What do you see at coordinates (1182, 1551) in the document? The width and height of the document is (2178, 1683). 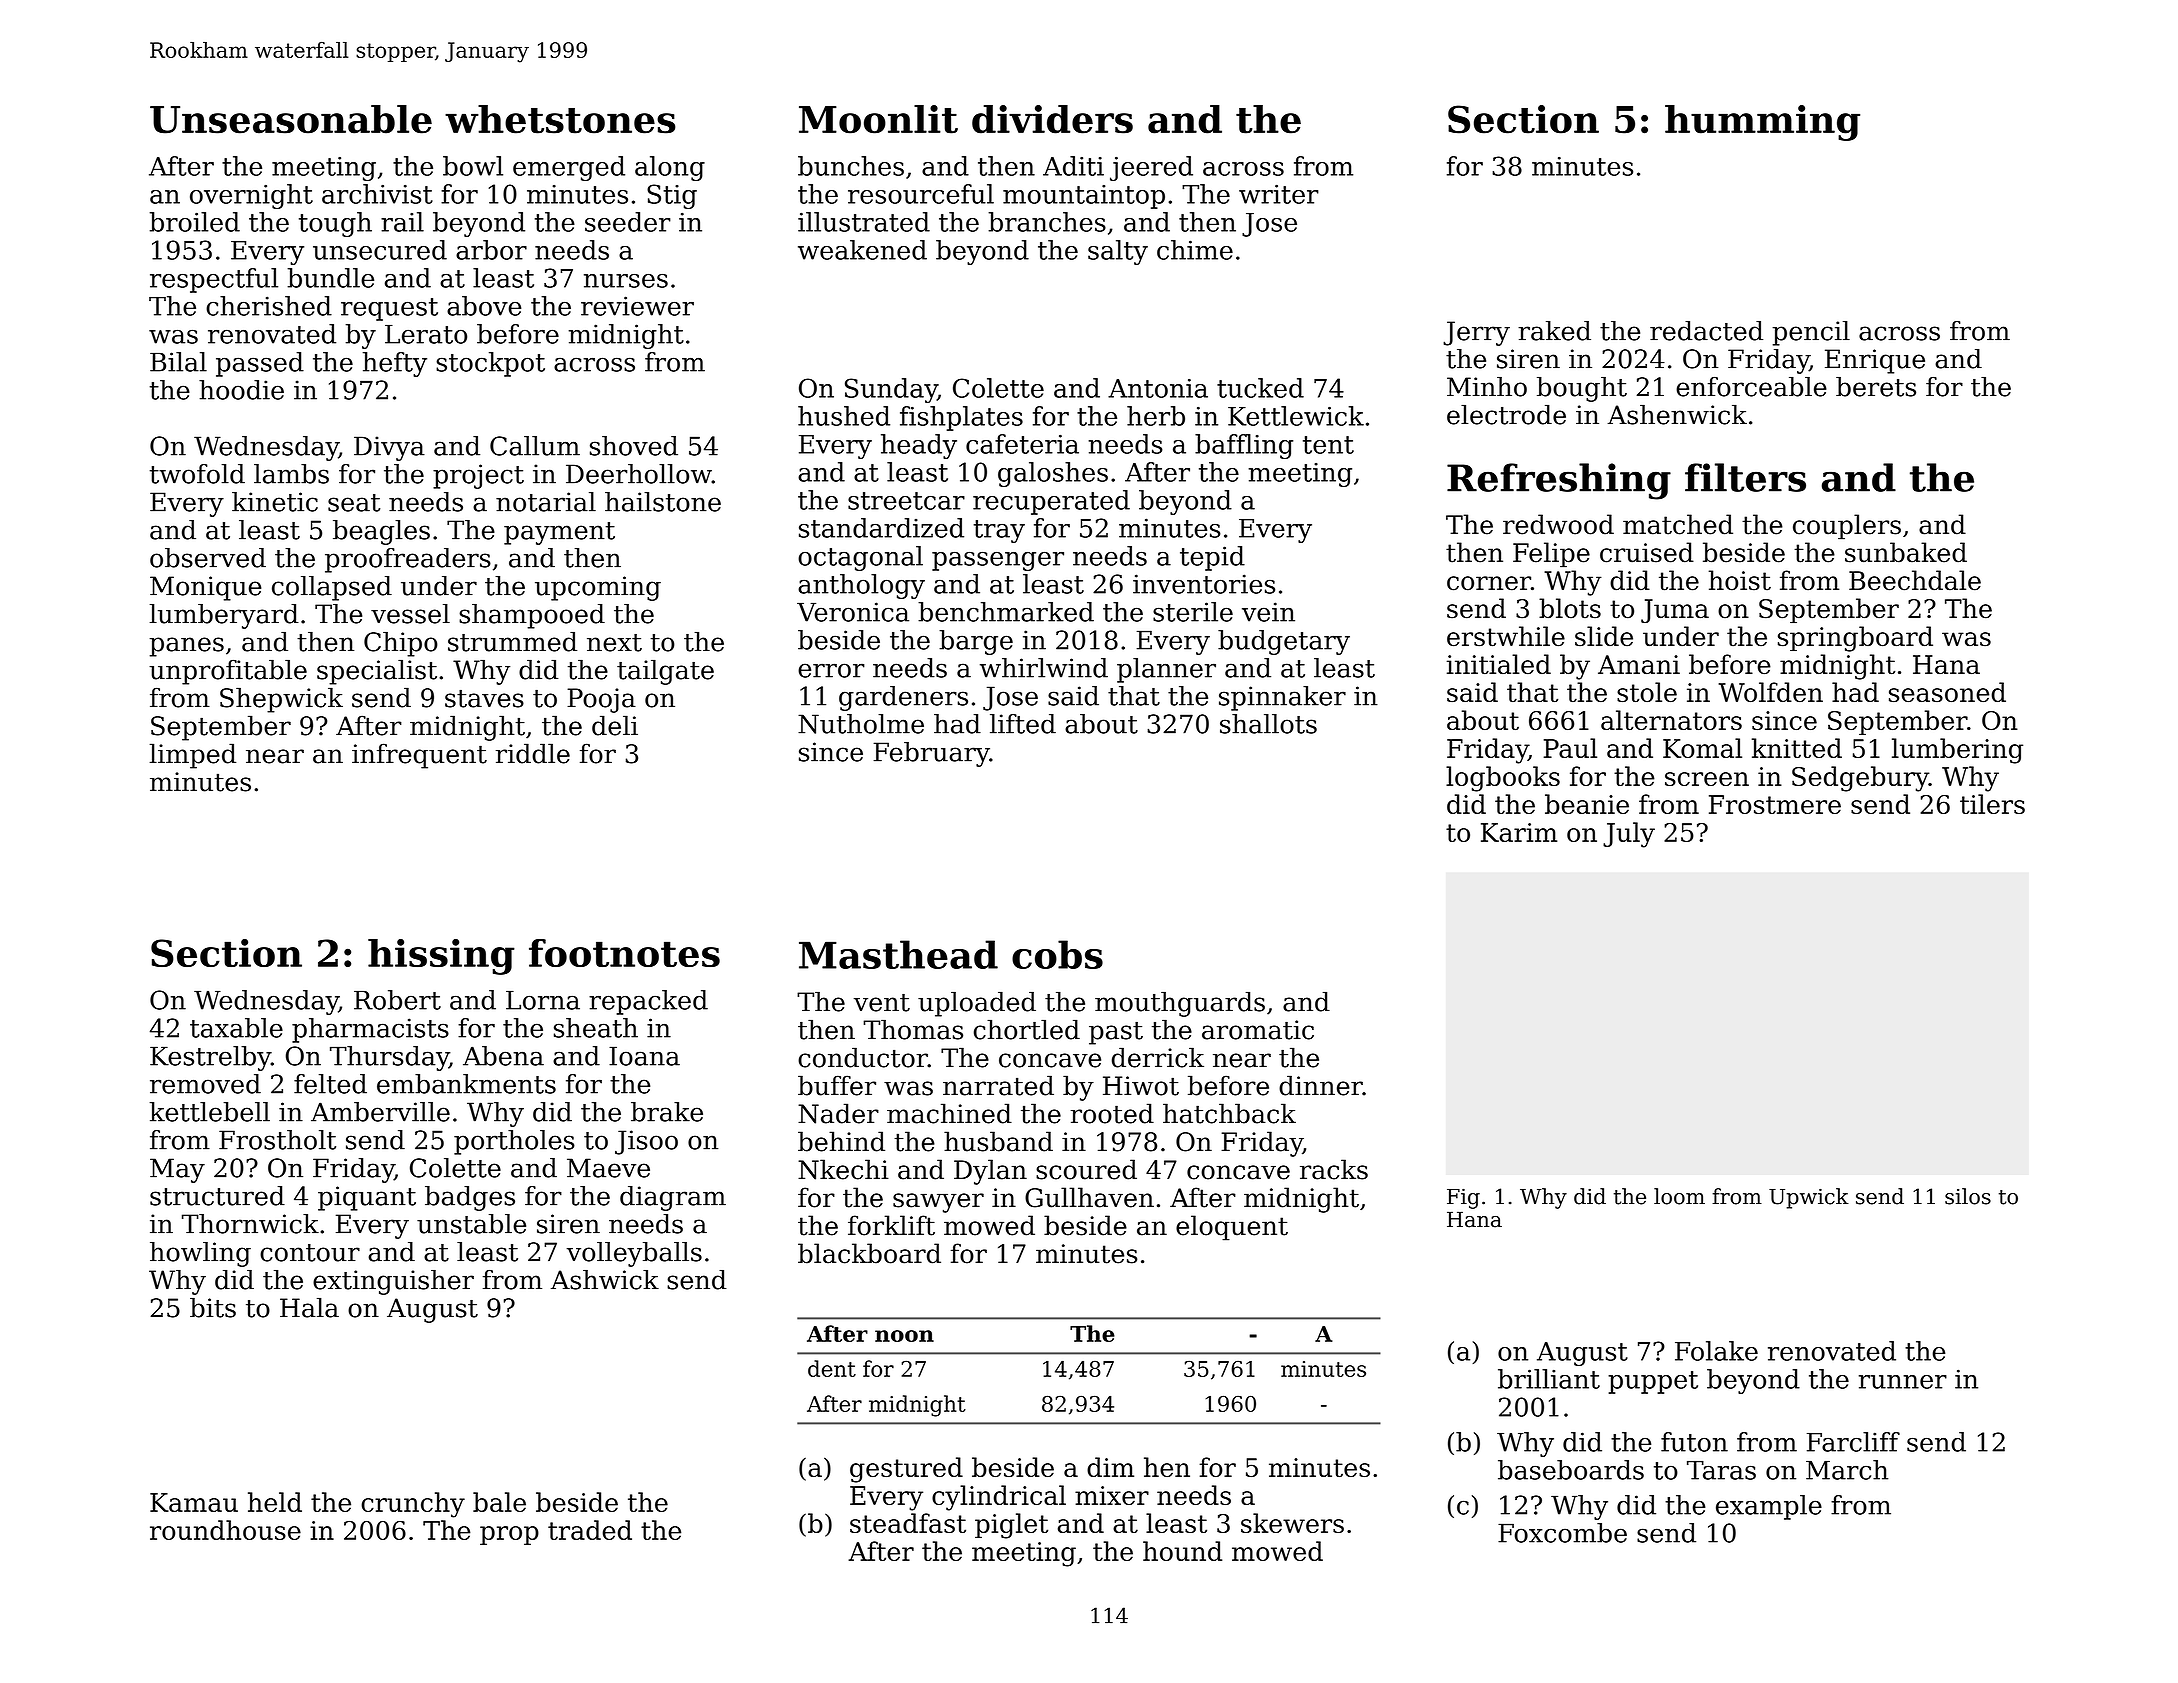 I see `hound` at bounding box center [1182, 1551].
